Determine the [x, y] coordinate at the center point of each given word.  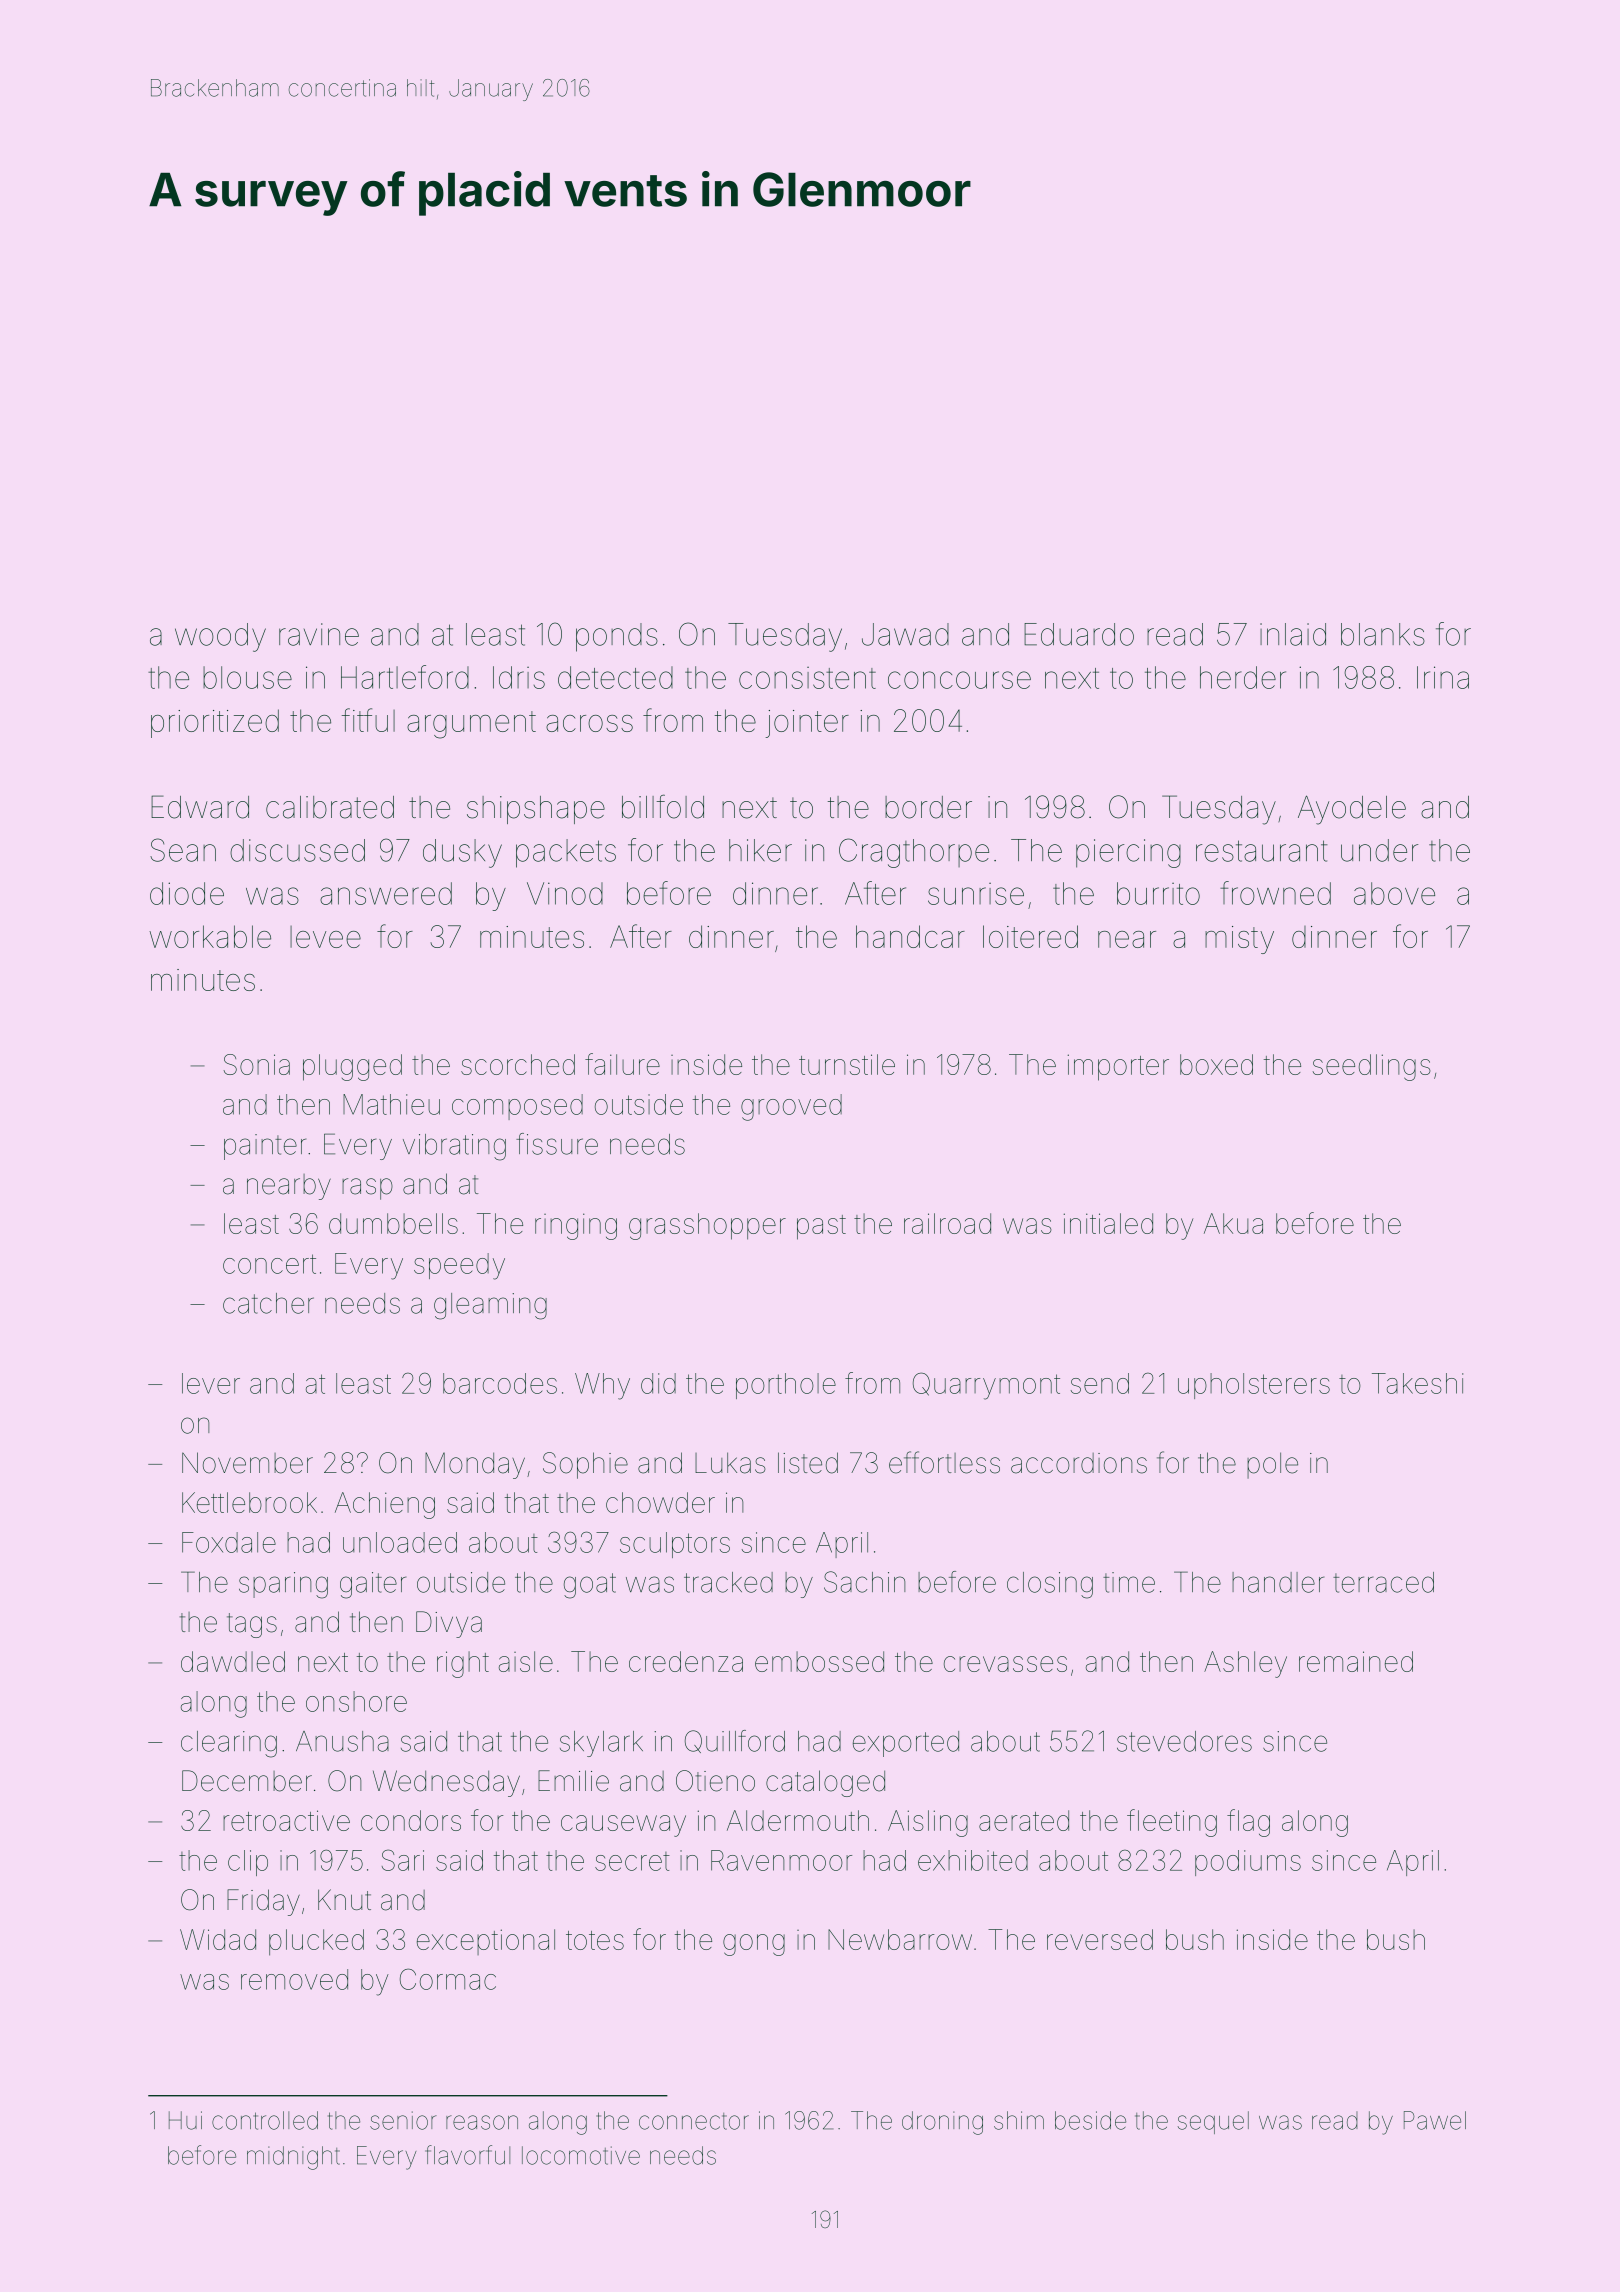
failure [622, 1064]
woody [220, 637]
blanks [1383, 634]
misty [1239, 940]
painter [265, 1147]
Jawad [905, 634]
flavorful [467, 2155]
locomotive [581, 2155]
